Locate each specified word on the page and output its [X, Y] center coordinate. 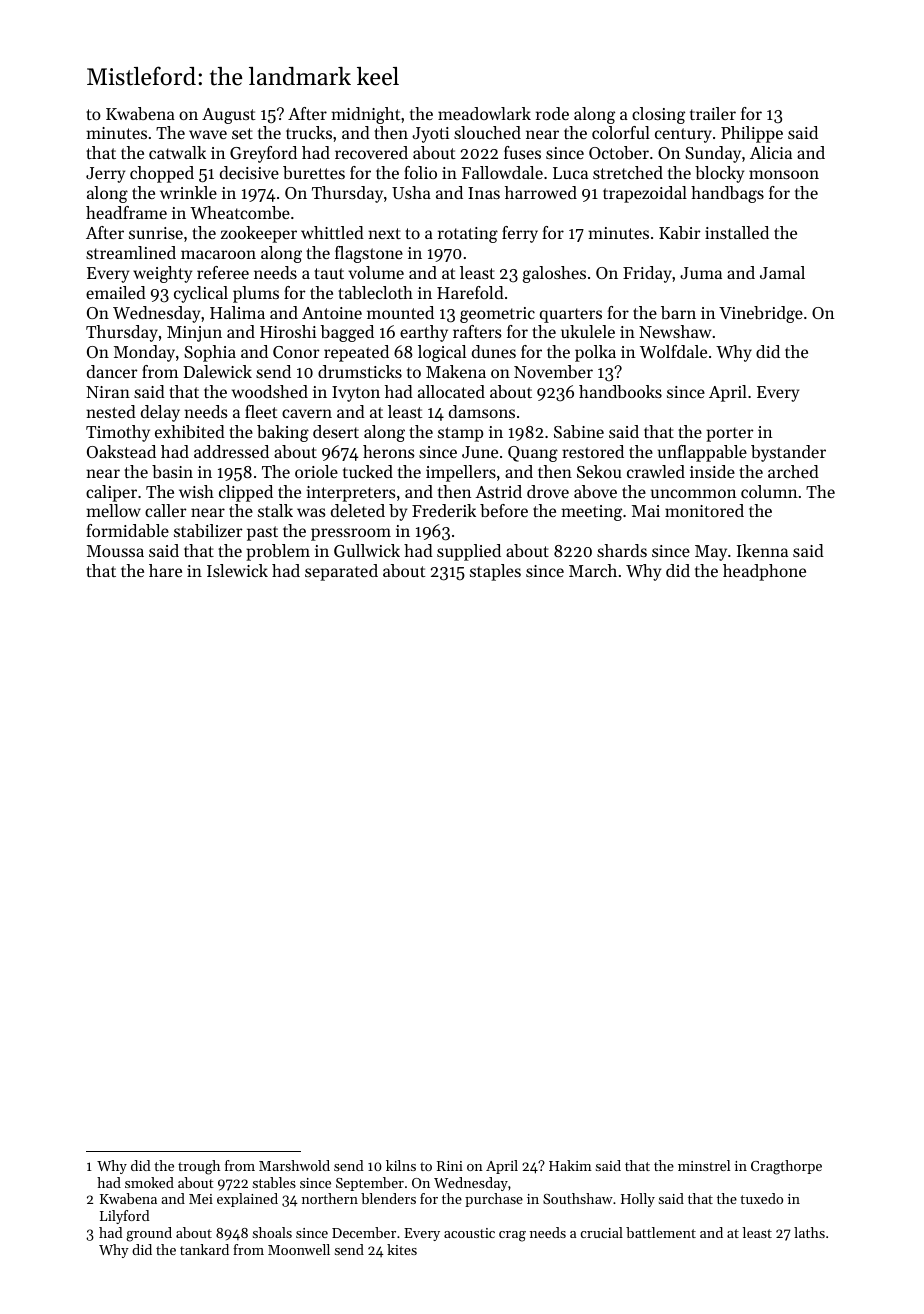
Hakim [570, 1165]
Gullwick [367, 550]
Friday [647, 274]
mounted [400, 312]
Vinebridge [761, 314]
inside [712, 471]
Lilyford [125, 1217]
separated [341, 572]
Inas [484, 193]
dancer [112, 371]
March [593, 570]
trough [199, 1167]
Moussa [115, 551]
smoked [149, 1182]
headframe [126, 212]
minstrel [704, 1165]
